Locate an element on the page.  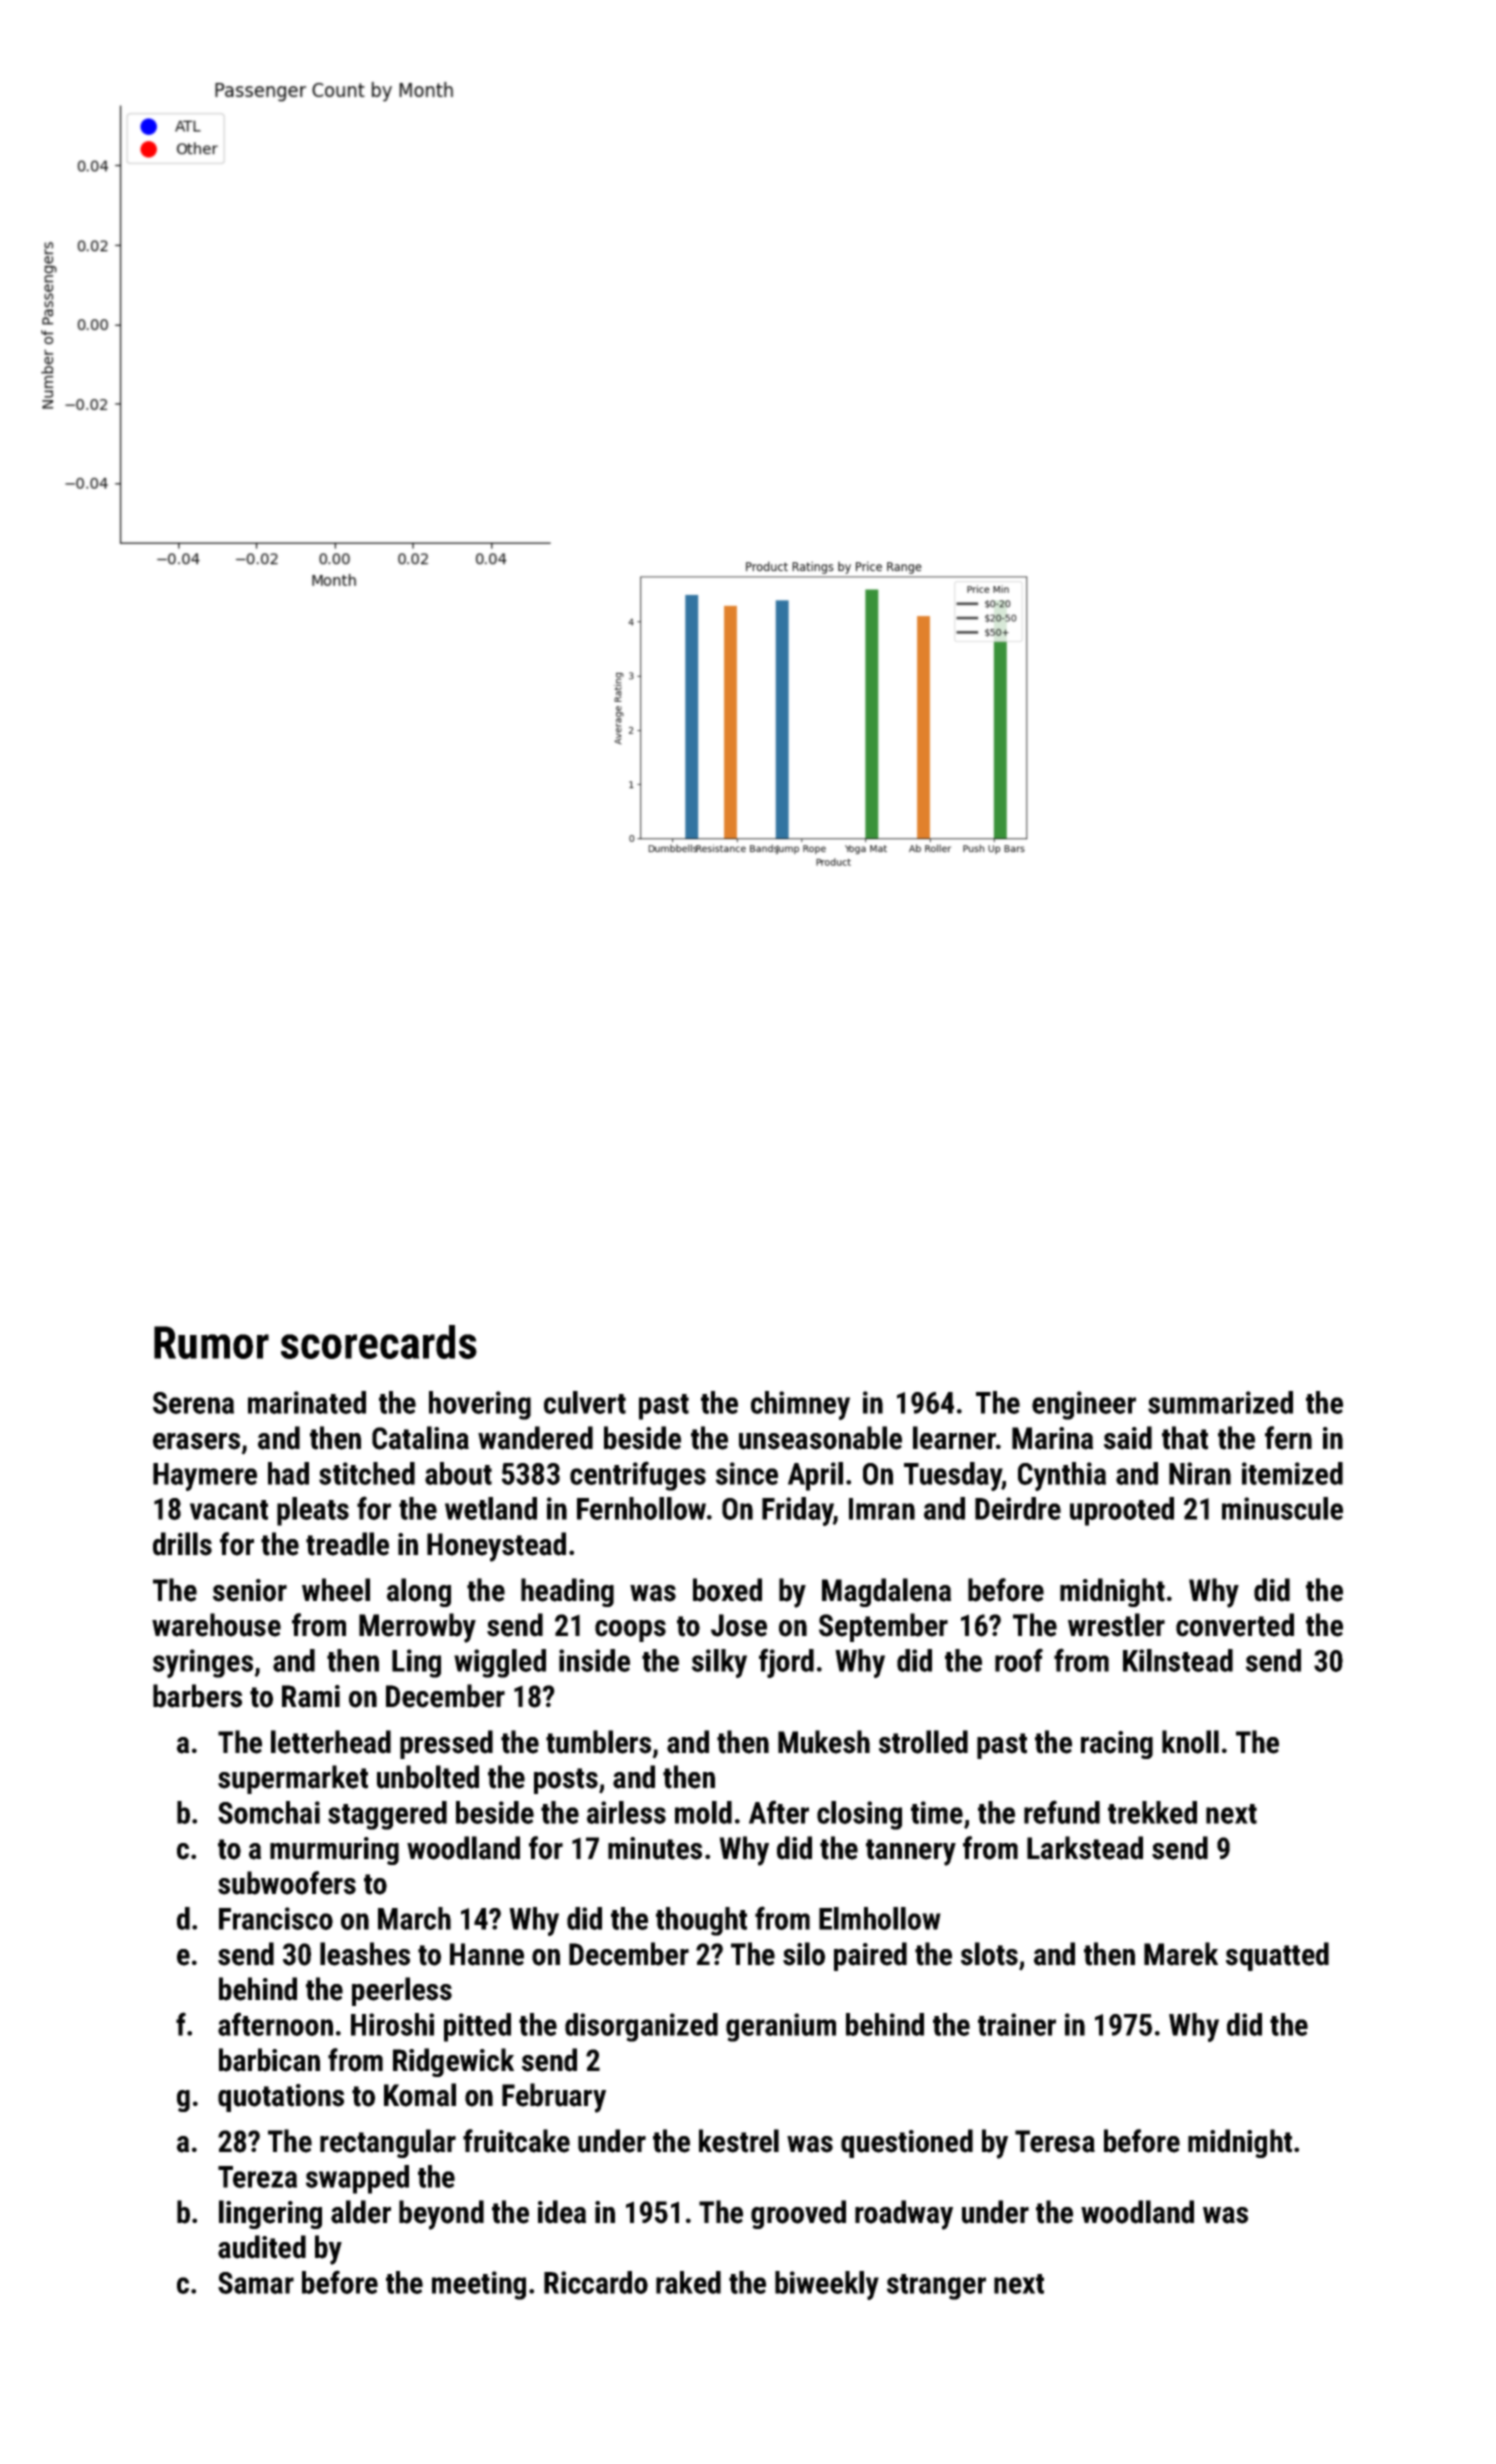
quotations is located at coordinates (281, 2098).
